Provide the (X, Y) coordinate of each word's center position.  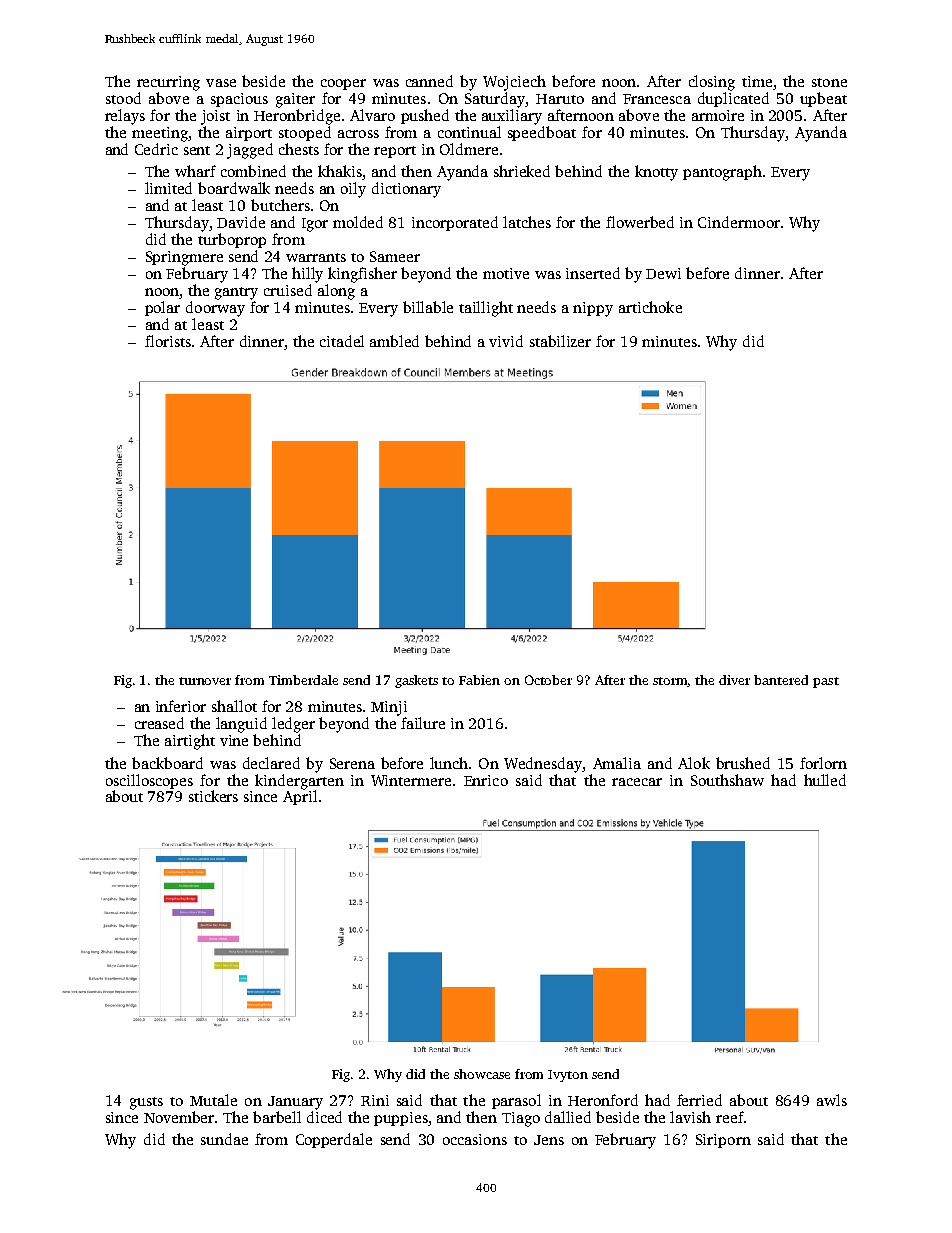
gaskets (416, 681)
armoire (718, 115)
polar (162, 308)
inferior (181, 706)
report (395, 152)
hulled (825, 780)
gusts (146, 1103)
